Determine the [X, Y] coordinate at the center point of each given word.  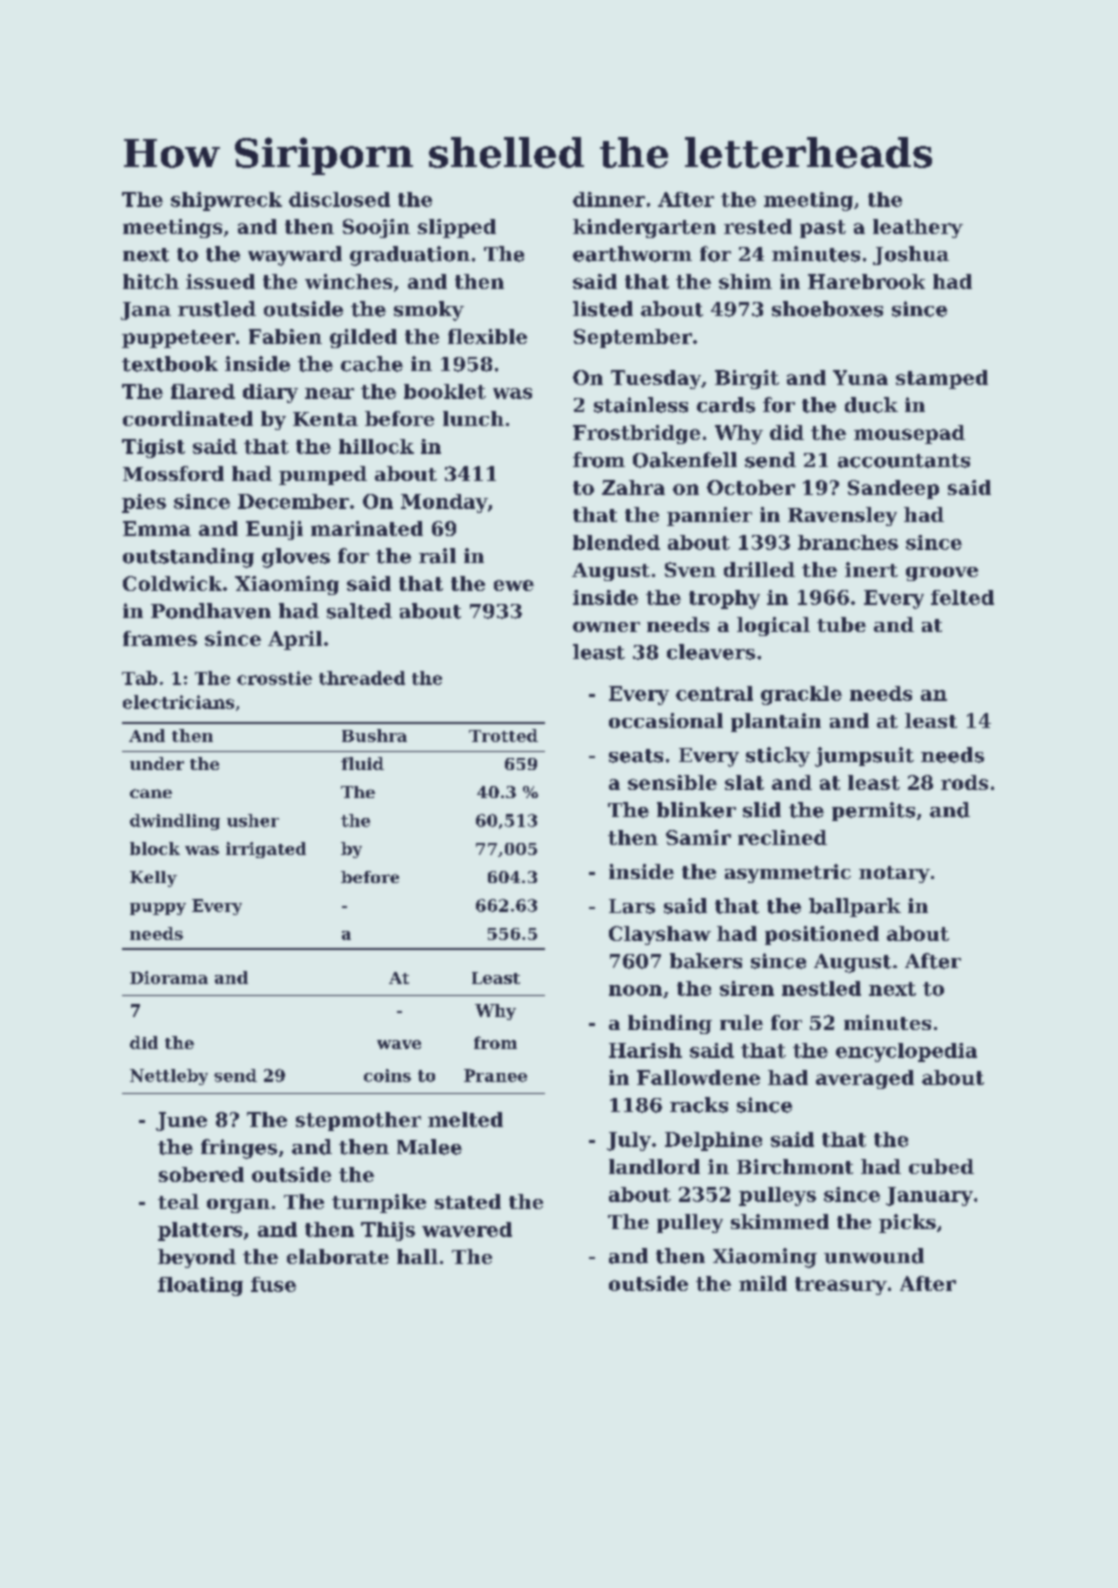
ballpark [855, 907]
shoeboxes [827, 309]
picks [907, 1223]
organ [238, 1206]
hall [417, 1256]
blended [616, 542]
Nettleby [169, 1077]
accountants [904, 461]
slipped [457, 228]
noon [635, 990]
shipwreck [226, 201]
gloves [296, 558]
